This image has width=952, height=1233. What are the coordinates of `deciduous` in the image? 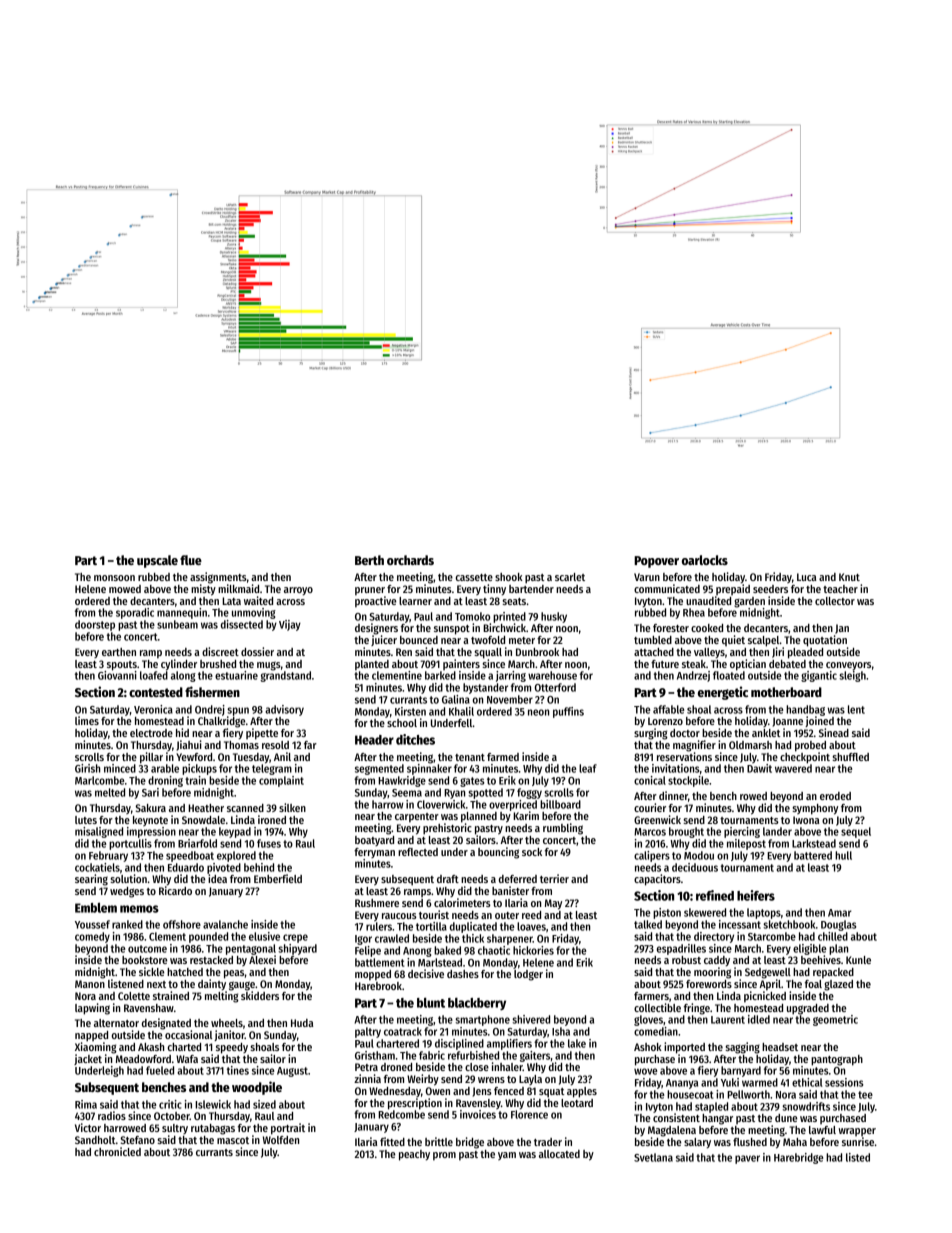 It's located at (695, 867).
